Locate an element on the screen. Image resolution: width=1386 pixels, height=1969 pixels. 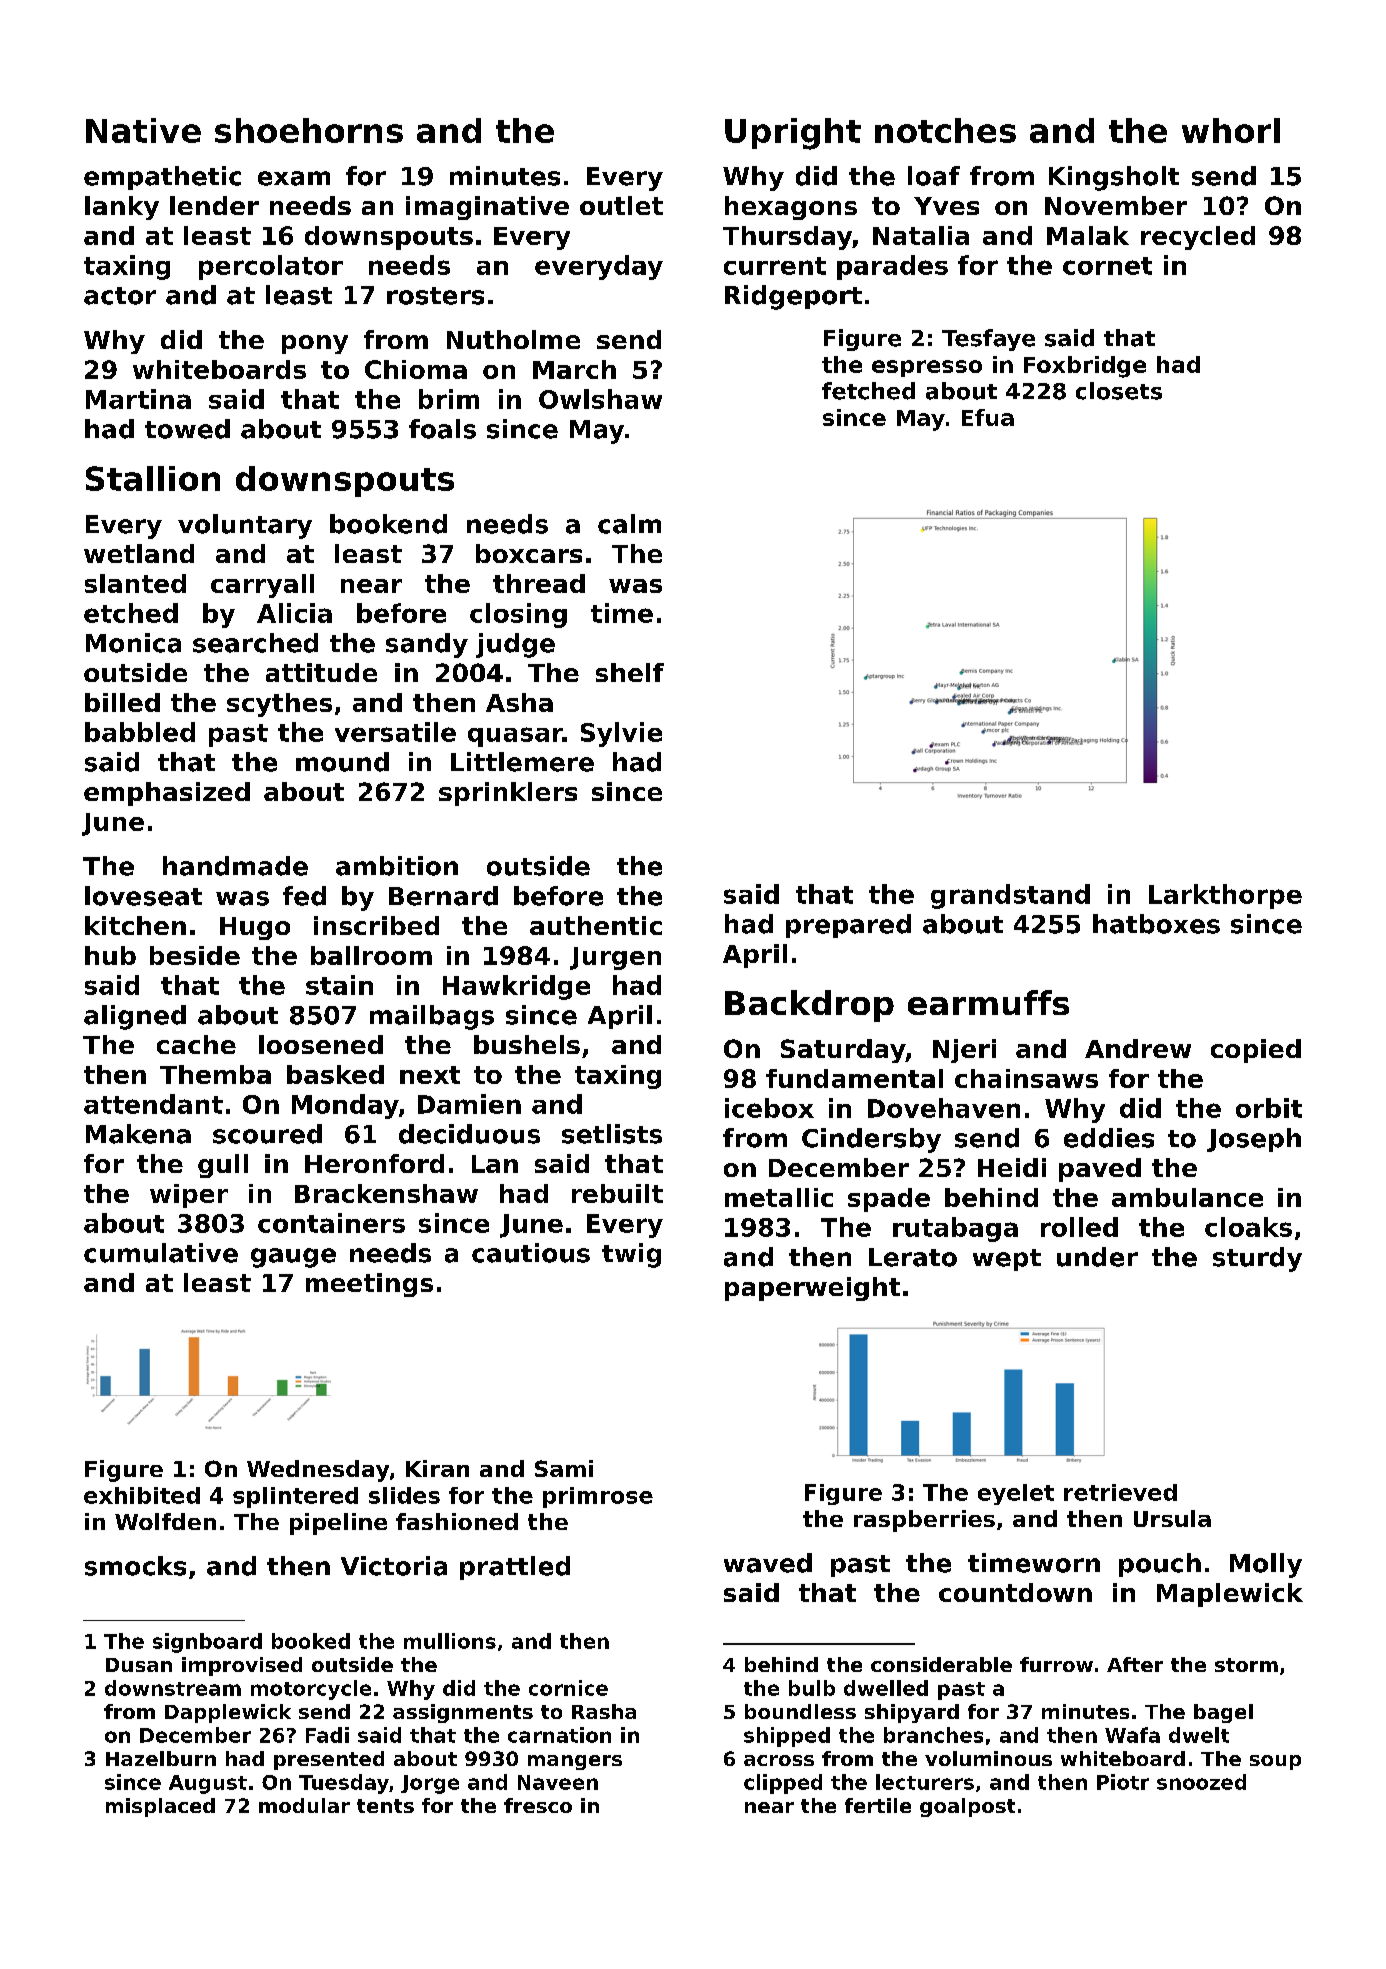
meetings is located at coordinates (369, 1285).
